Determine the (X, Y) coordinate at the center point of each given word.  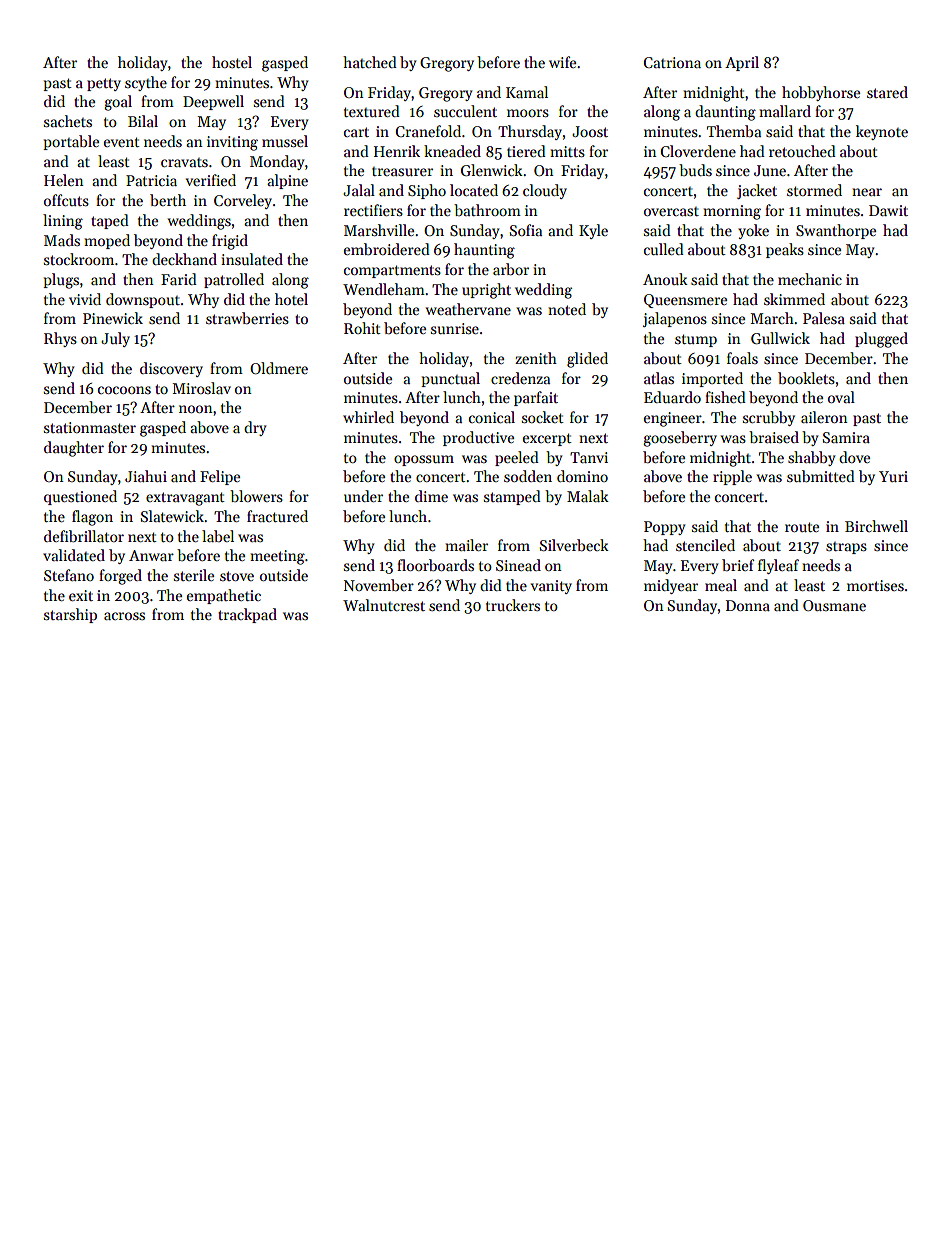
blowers (256, 496)
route (802, 527)
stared (887, 92)
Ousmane (834, 605)
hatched (370, 62)
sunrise (455, 328)
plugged (881, 340)
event (122, 142)
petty (104, 84)
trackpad (247, 615)
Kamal (527, 92)
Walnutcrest (384, 605)
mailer (466, 545)
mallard (785, 111)
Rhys (60, 339)
